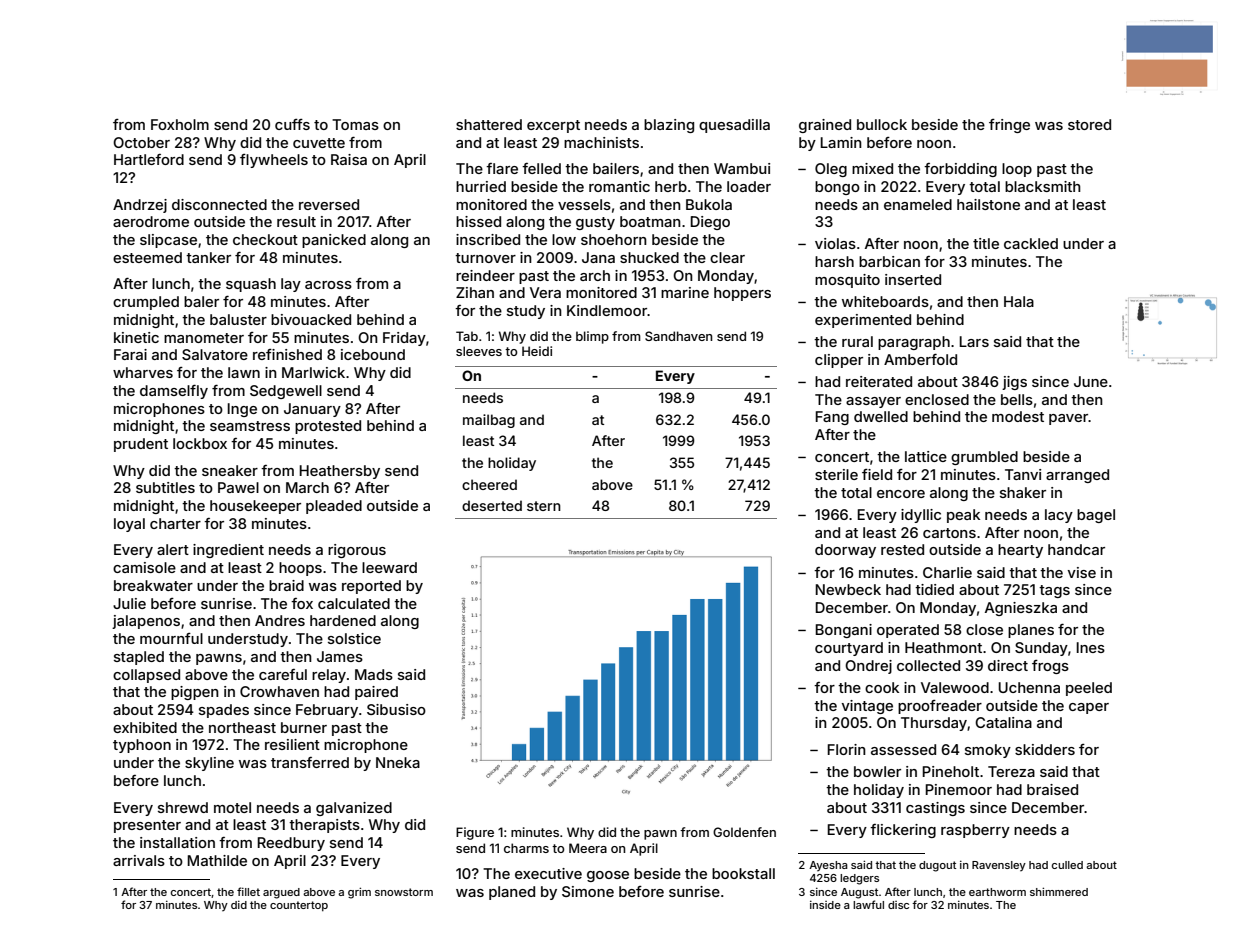 This document has height=952, width=1233. Describe the element at coordinates (230, 470) in the document. I see `sneaker` at that location.
